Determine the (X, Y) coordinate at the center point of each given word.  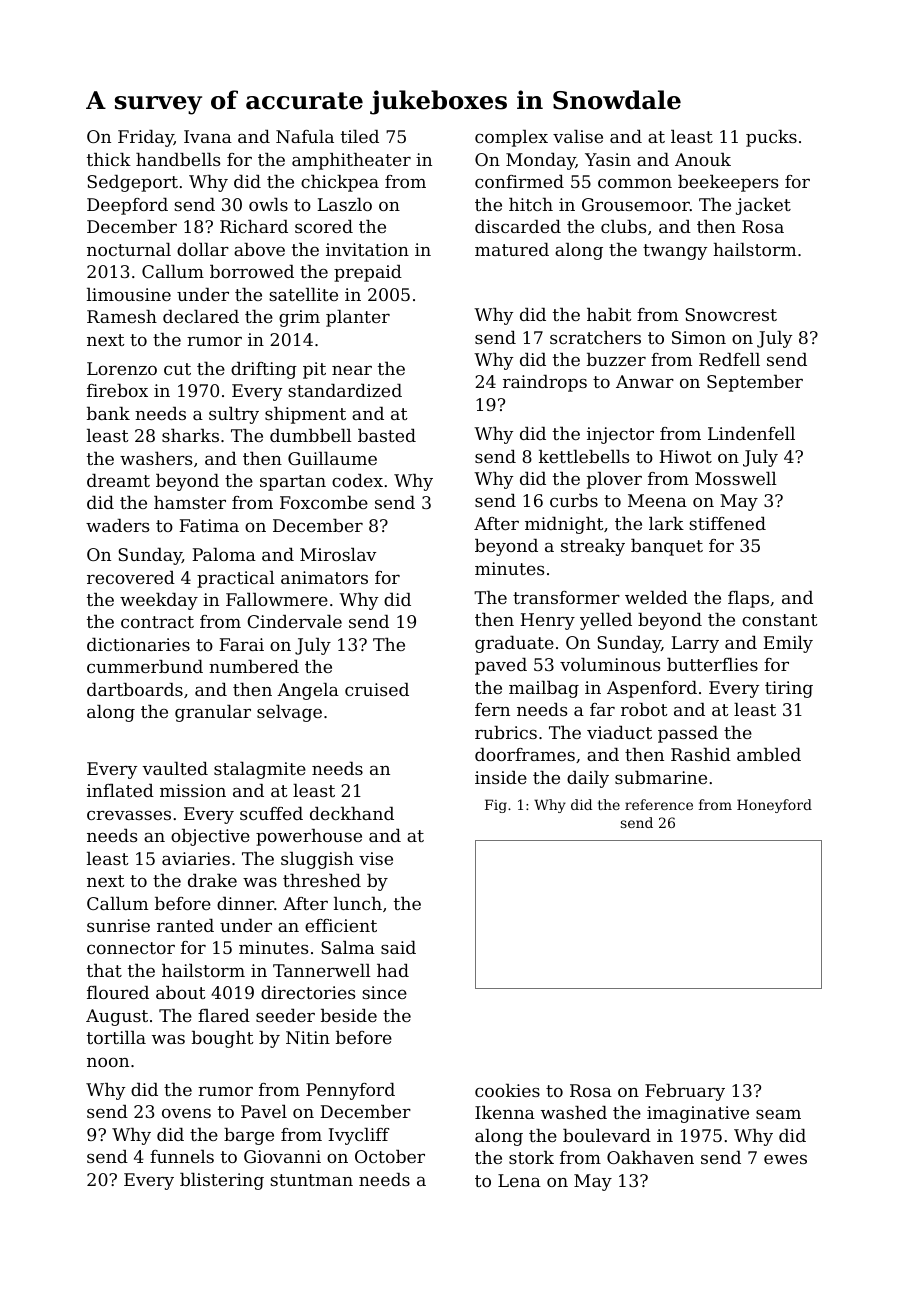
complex (511, 138)
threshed (322, 880)
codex (357, 480)
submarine (661, 777)
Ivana (208, 136)
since (384, 992)
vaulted (175, 768)
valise (578, 136)
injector (620, 435)
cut (177, 369)
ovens (186, 1113)
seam (778, 1114)
